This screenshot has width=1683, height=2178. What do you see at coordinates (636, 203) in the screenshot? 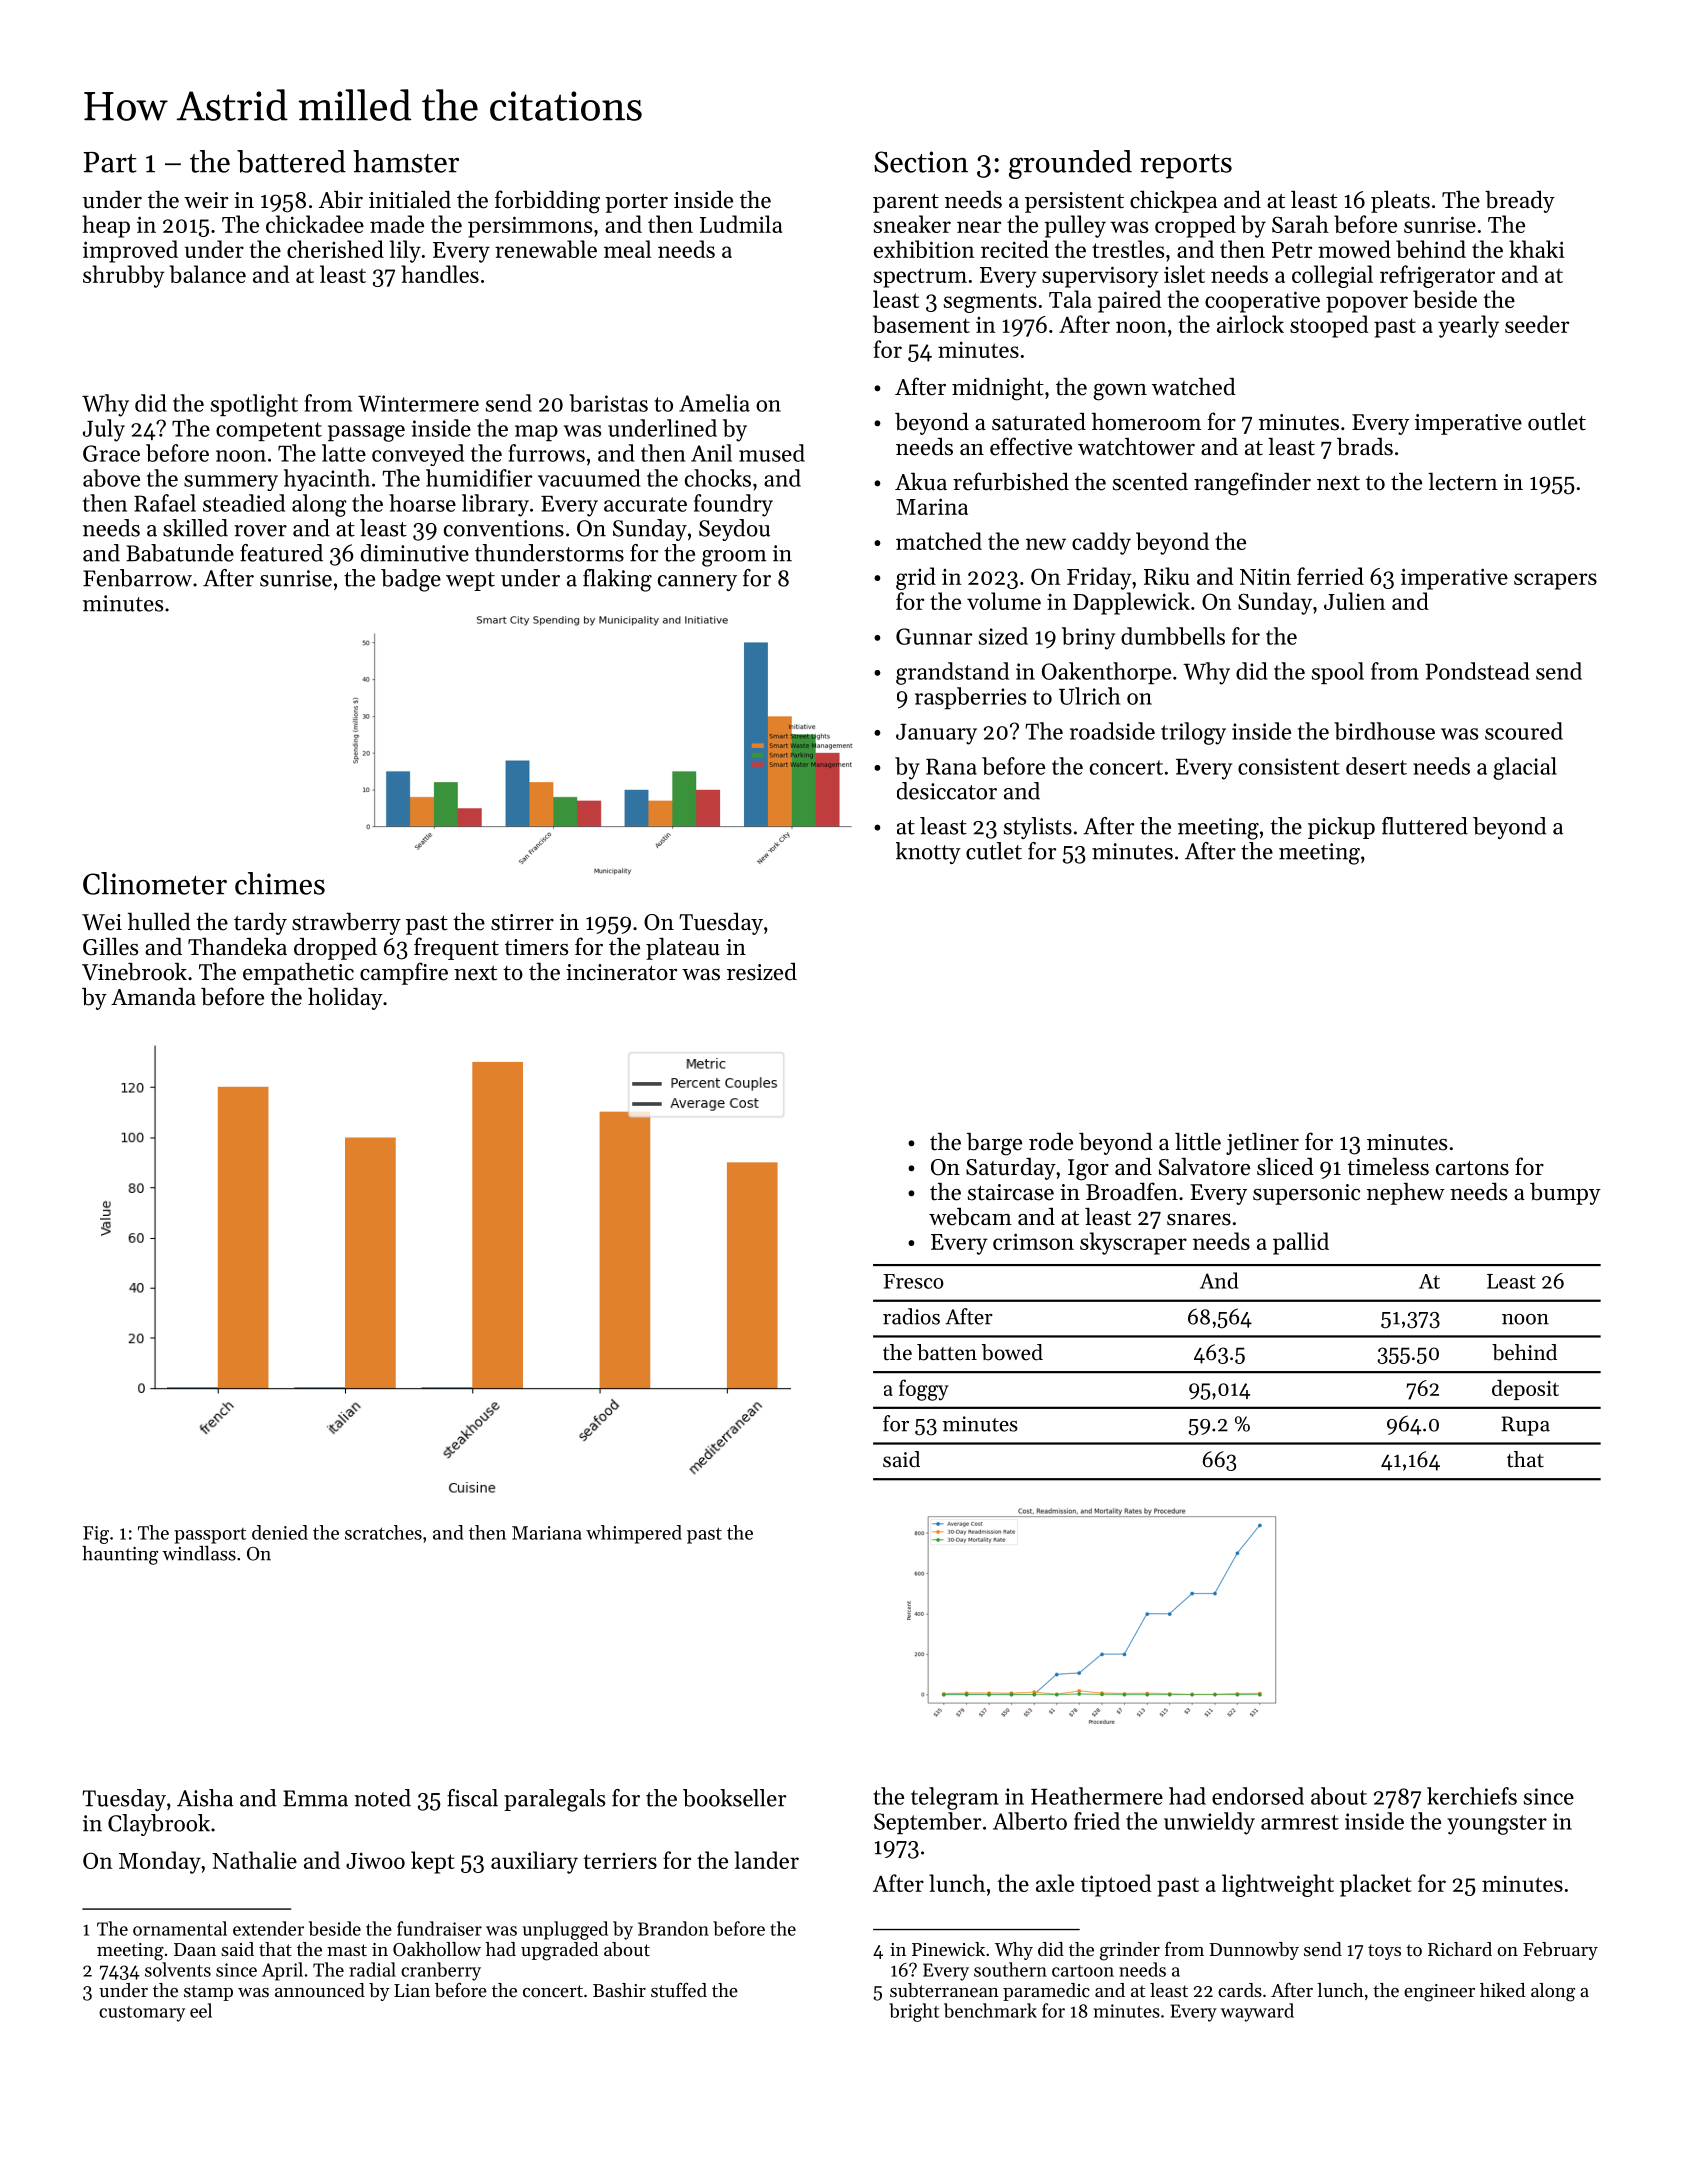
I see `porter` at bounding box center [636, 203].
